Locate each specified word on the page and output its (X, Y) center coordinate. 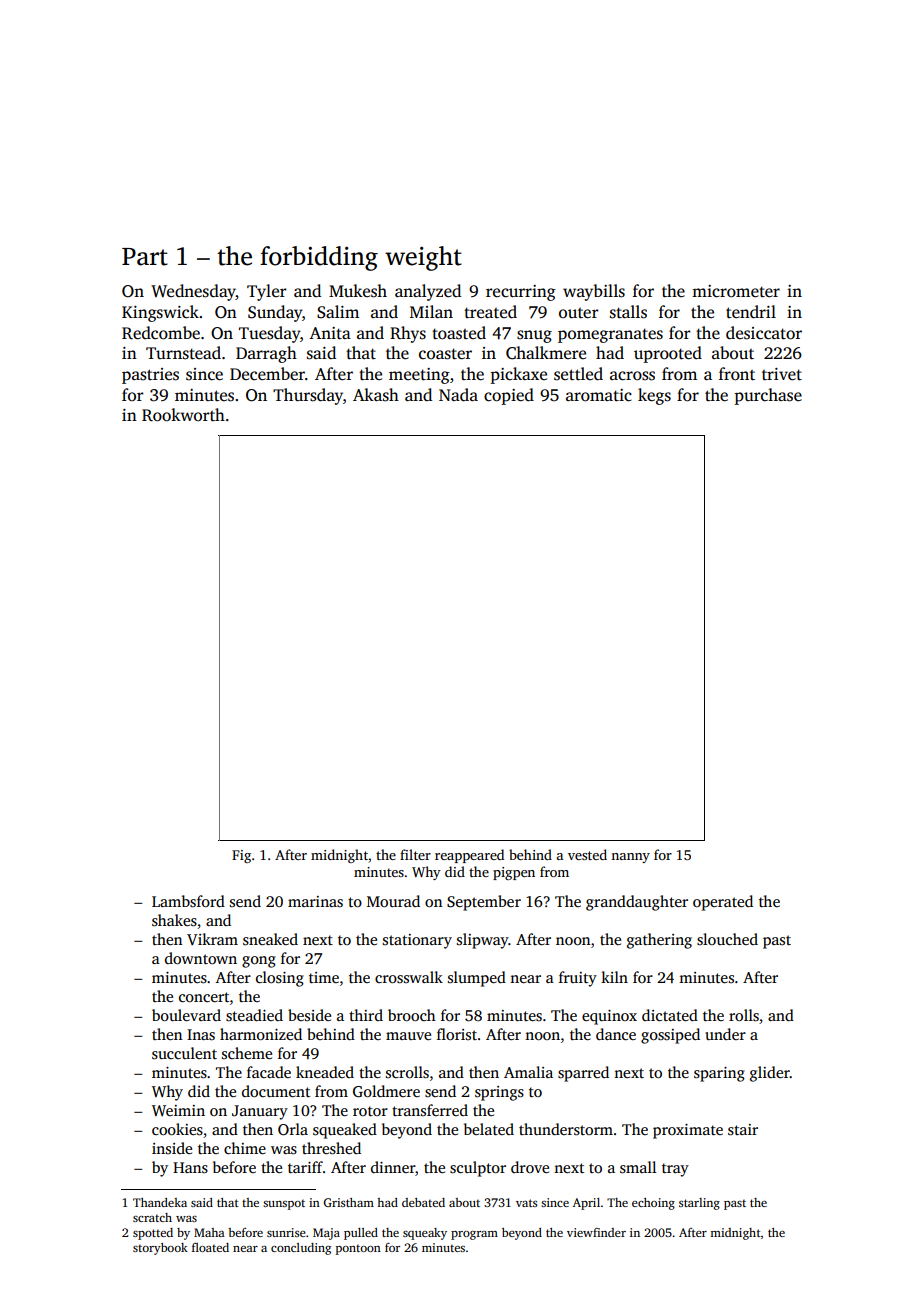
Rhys (408, 334)
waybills (594, 292)
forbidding (319, 258)
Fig (241, 856)
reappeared (469, 856)
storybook (160, 1249)
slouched (727, 939)
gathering (659, 941)
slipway (483, 941)
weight (423, 258)
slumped (477, 979)
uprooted (668, 354)
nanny (630, 858)
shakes (174, 920)
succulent (184, 1053)
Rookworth (183, 415)
